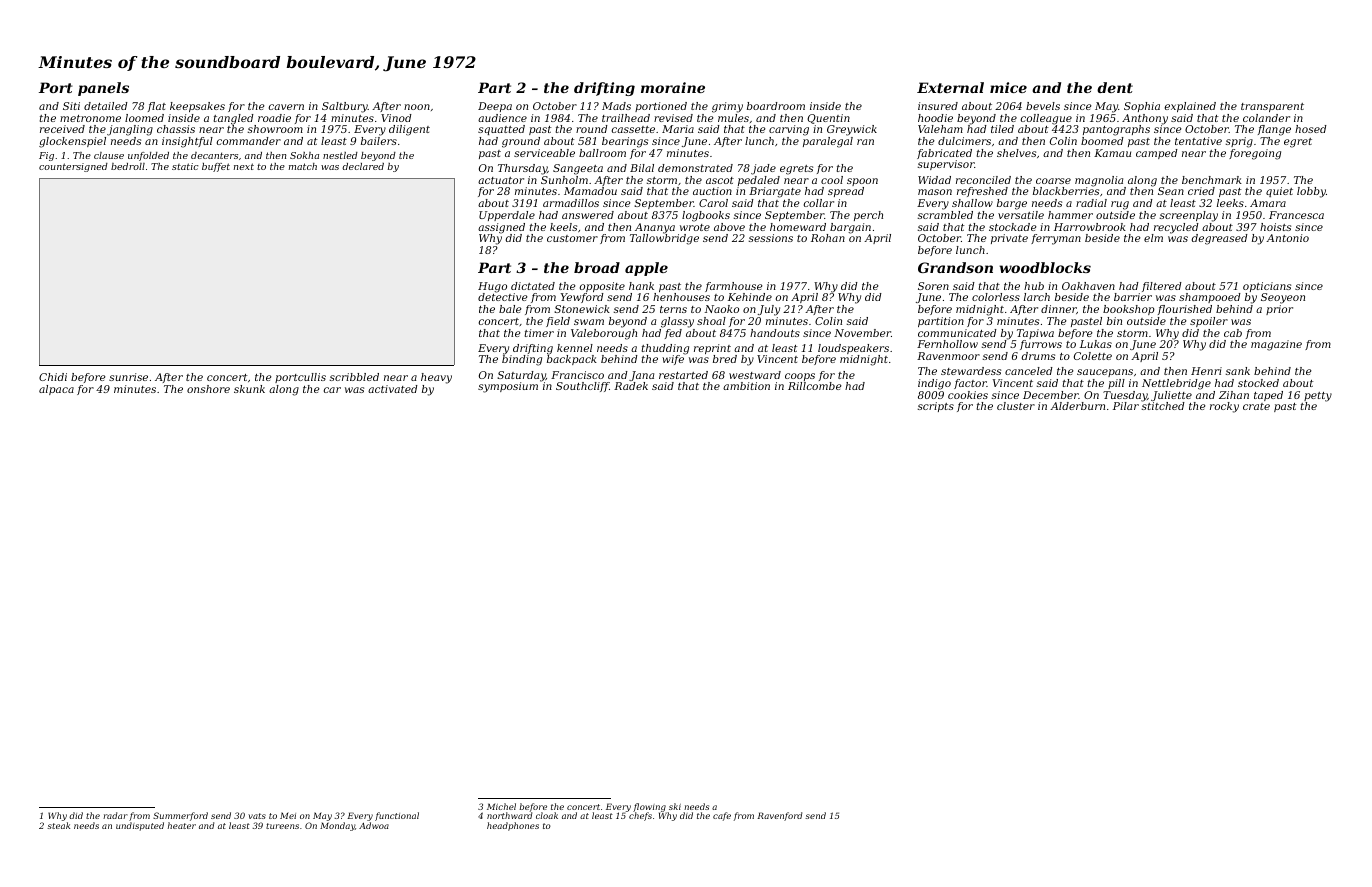  Describe the element at coordinates (1206, 371) in the screenshot. I see `Henri` at that location.
